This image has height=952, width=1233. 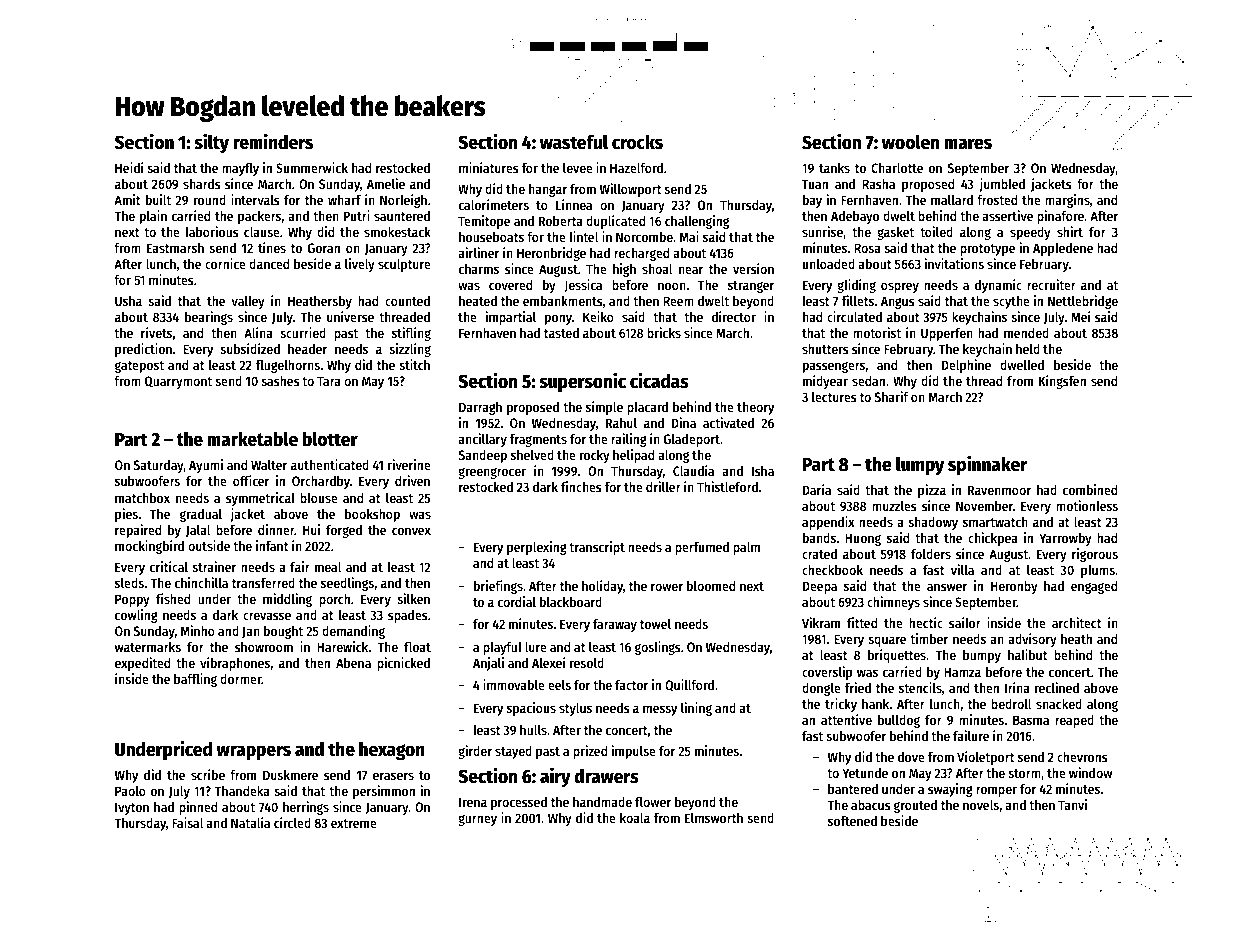 I want to click on driven, so click(x=412, y=480).
